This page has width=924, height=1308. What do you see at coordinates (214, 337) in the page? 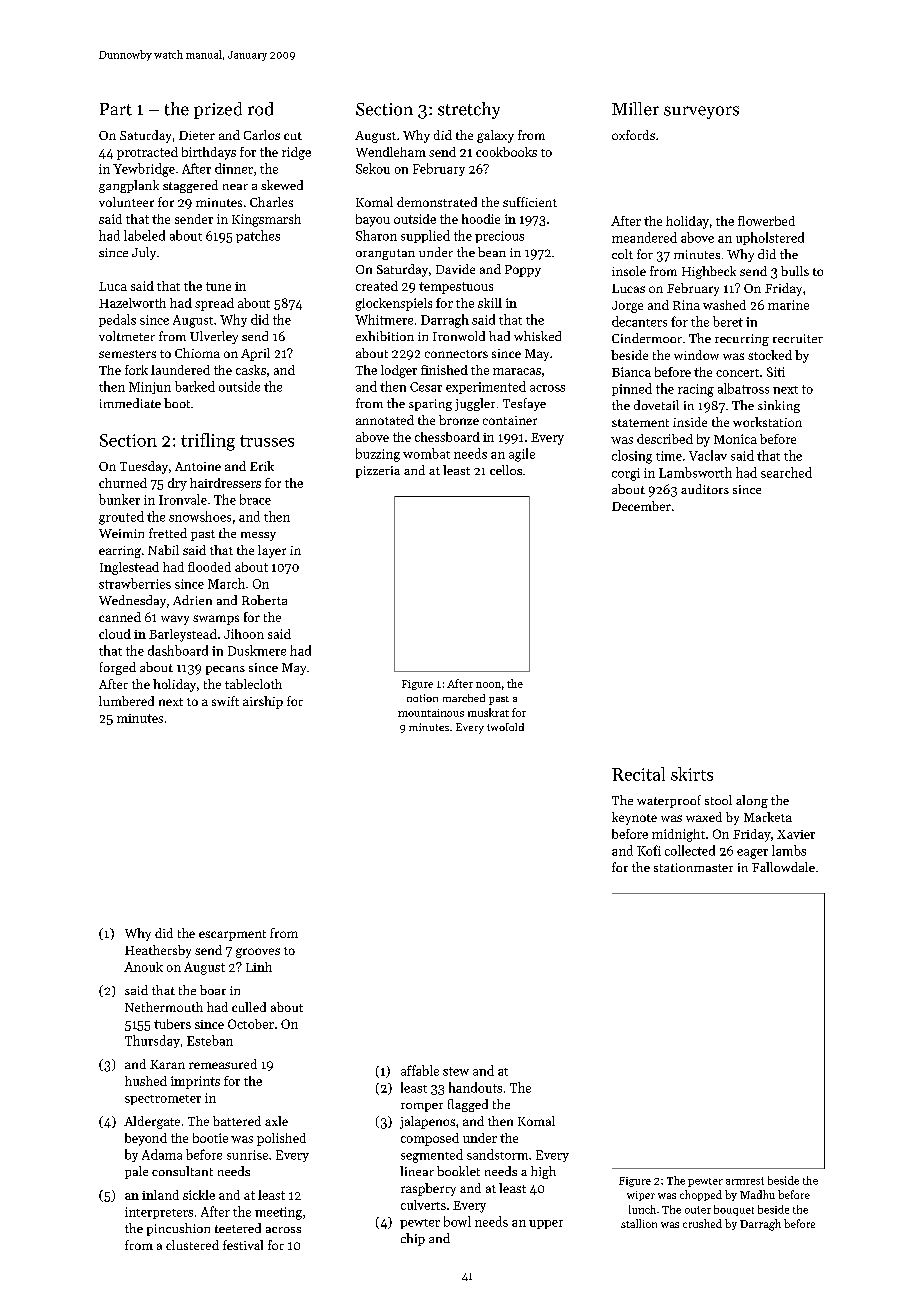
I see `Ulverley` at bounding box center [214, 337].
